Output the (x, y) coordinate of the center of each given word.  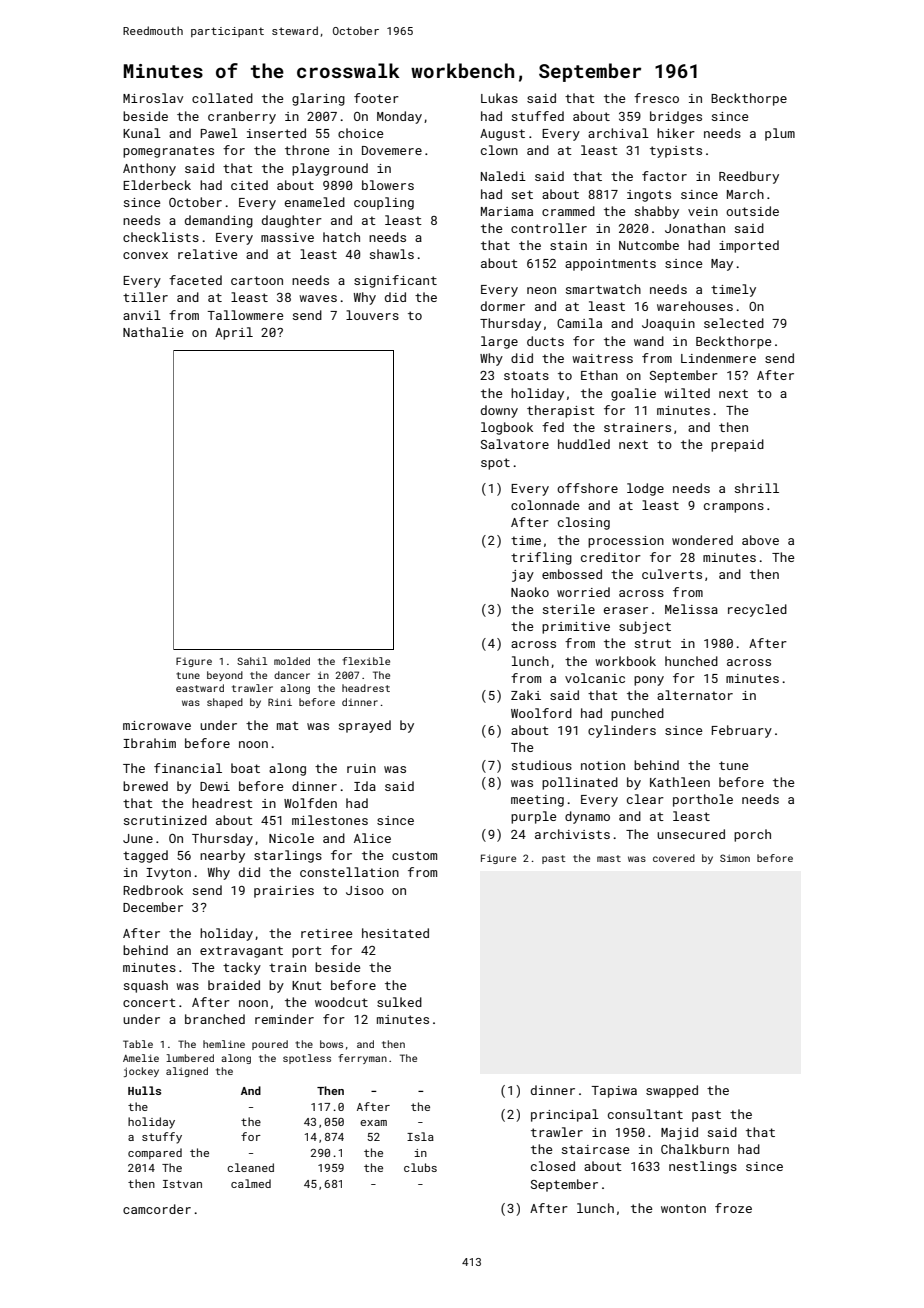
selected (734, 323)
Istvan (182, 1184)
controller (549, 228)
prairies (284, 892)
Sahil (252, 661)
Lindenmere (718, 358)
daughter (292, 221)
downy (499, 411)
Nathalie (153, 332)
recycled (757, 610)
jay (523, 576)
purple (533, 817)
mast (609, 858)
